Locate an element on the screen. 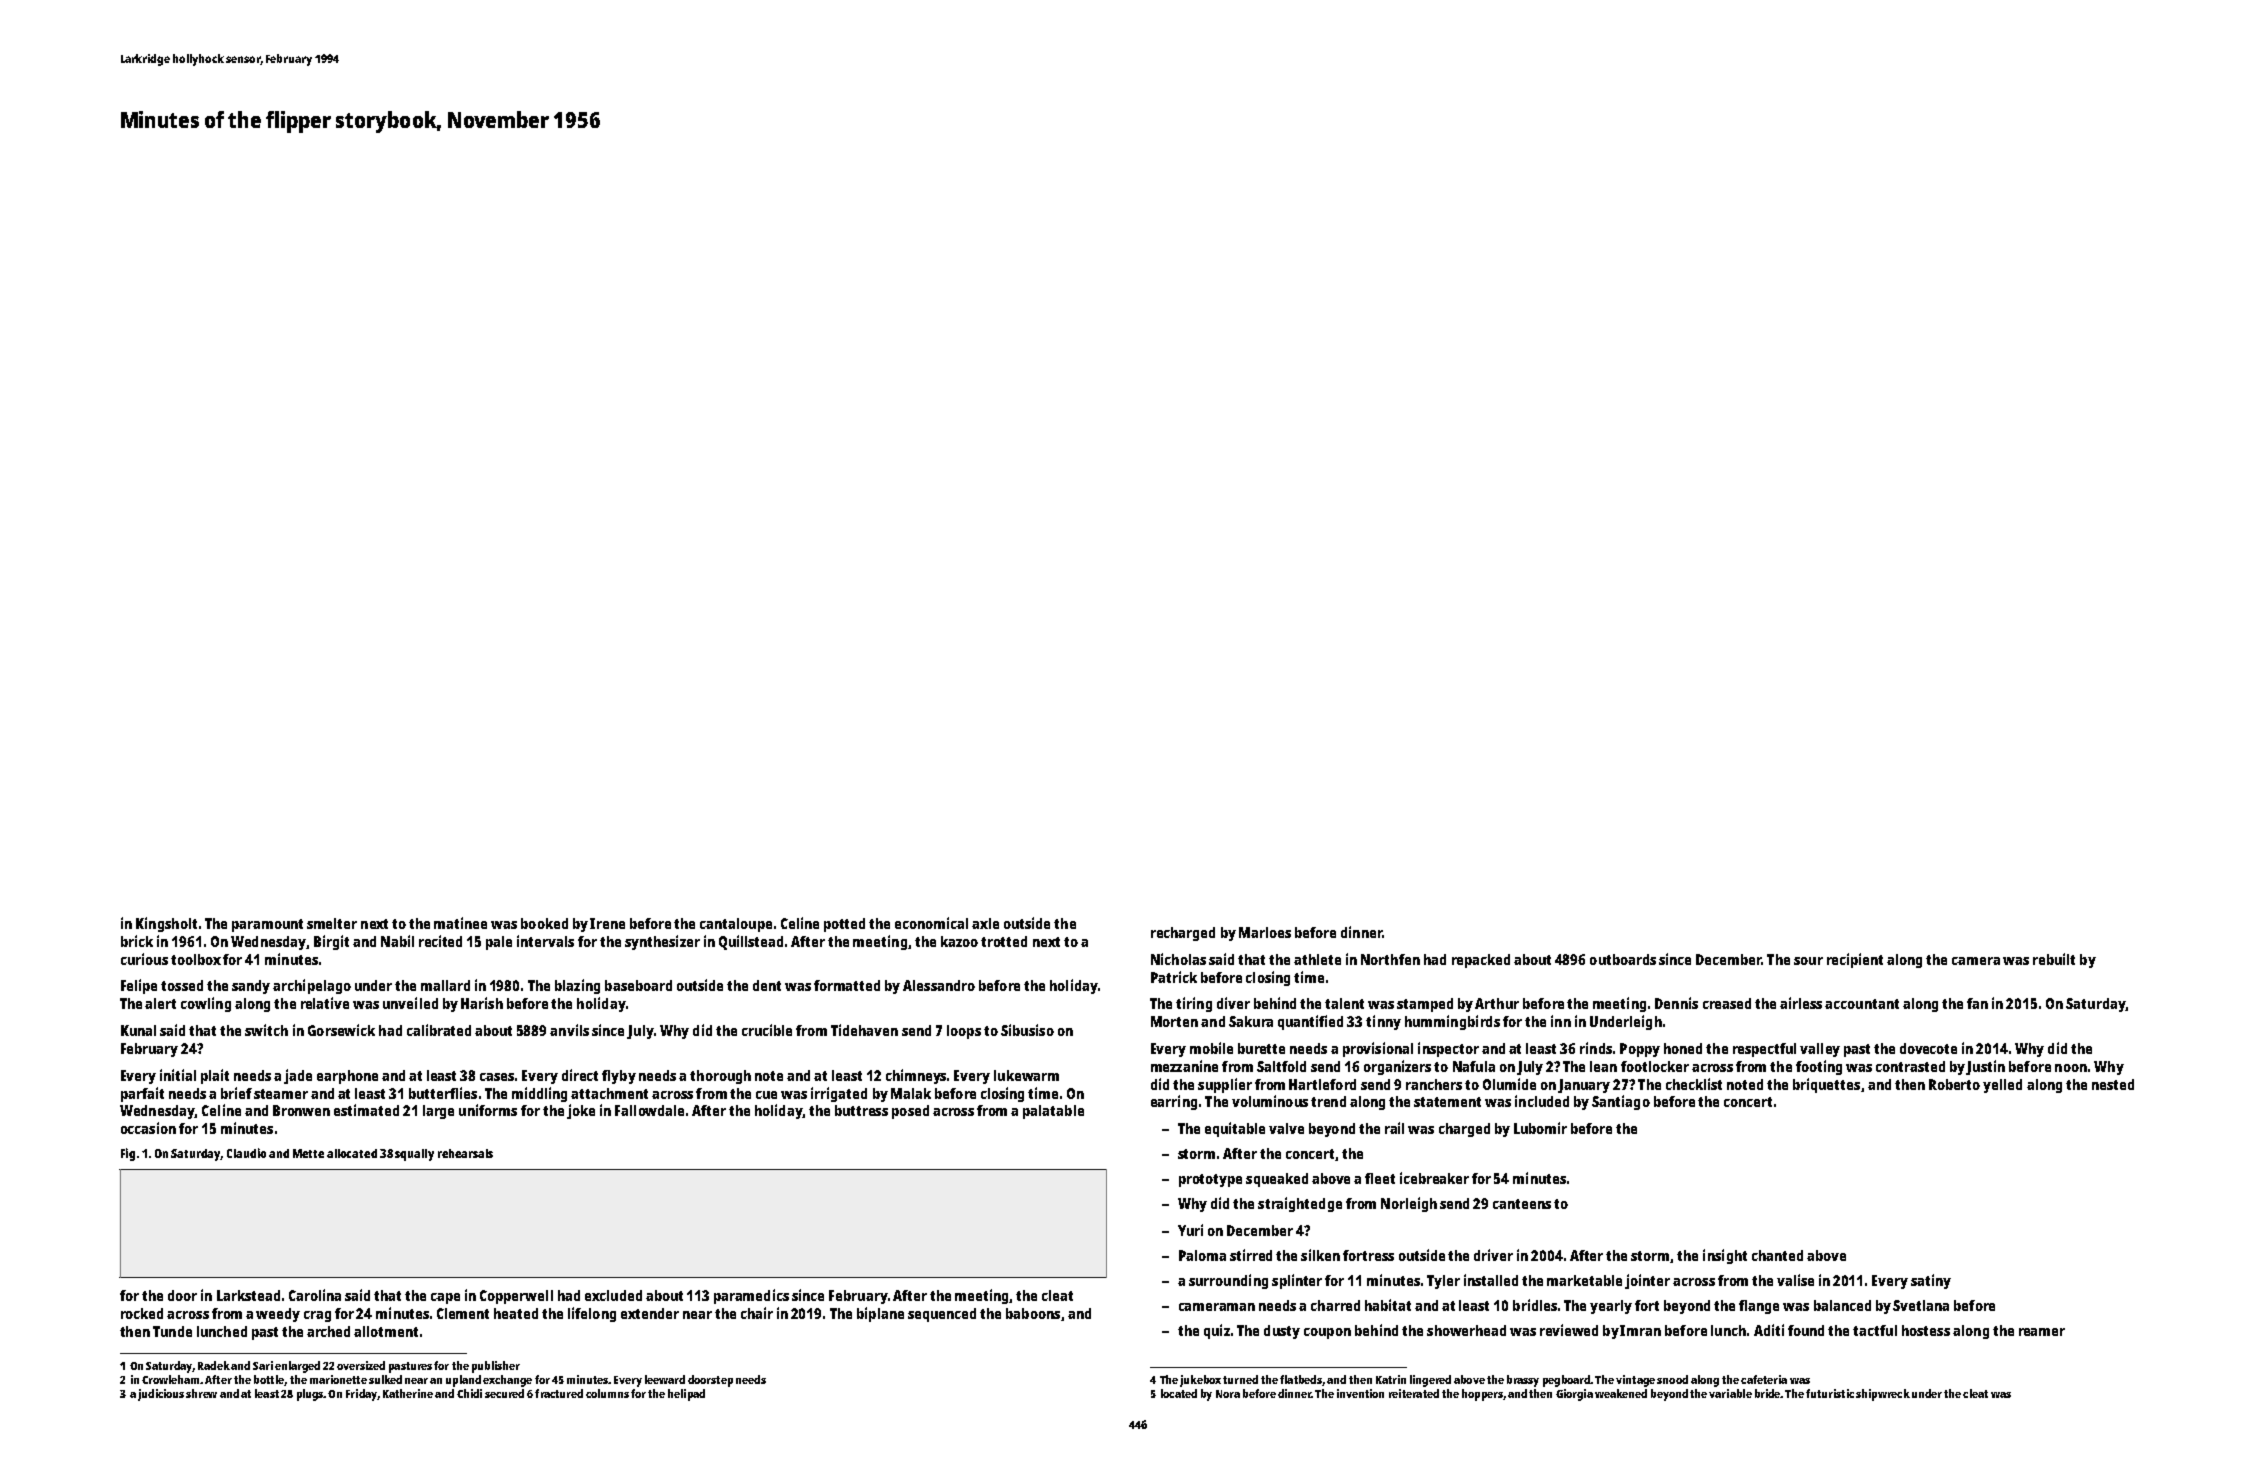 The width and height of the screenshot is (2257, 1460). chimneys is located at coordinates (916, 1076).
